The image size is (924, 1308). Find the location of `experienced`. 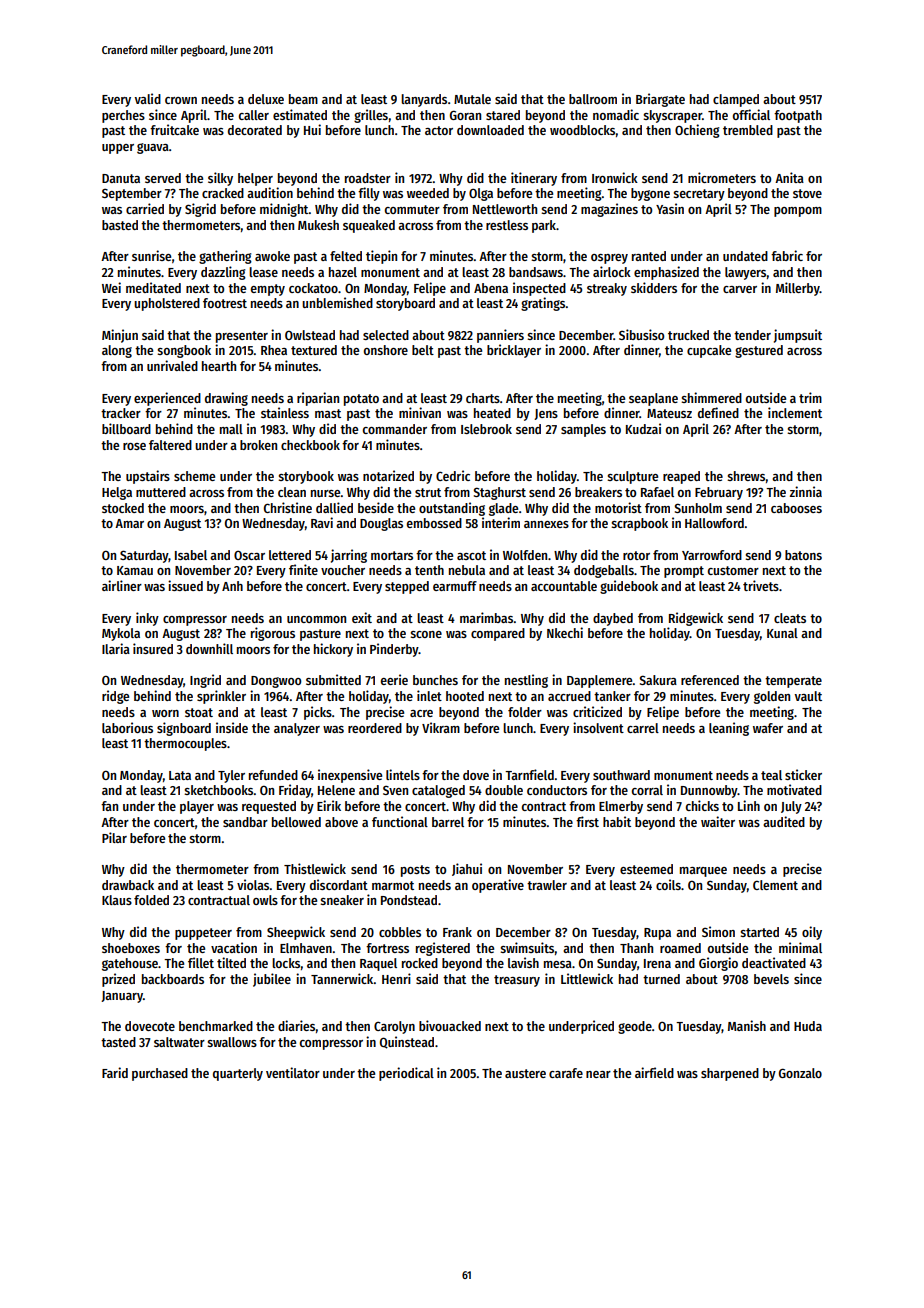

experienced is located at coordinates (167, 399).
